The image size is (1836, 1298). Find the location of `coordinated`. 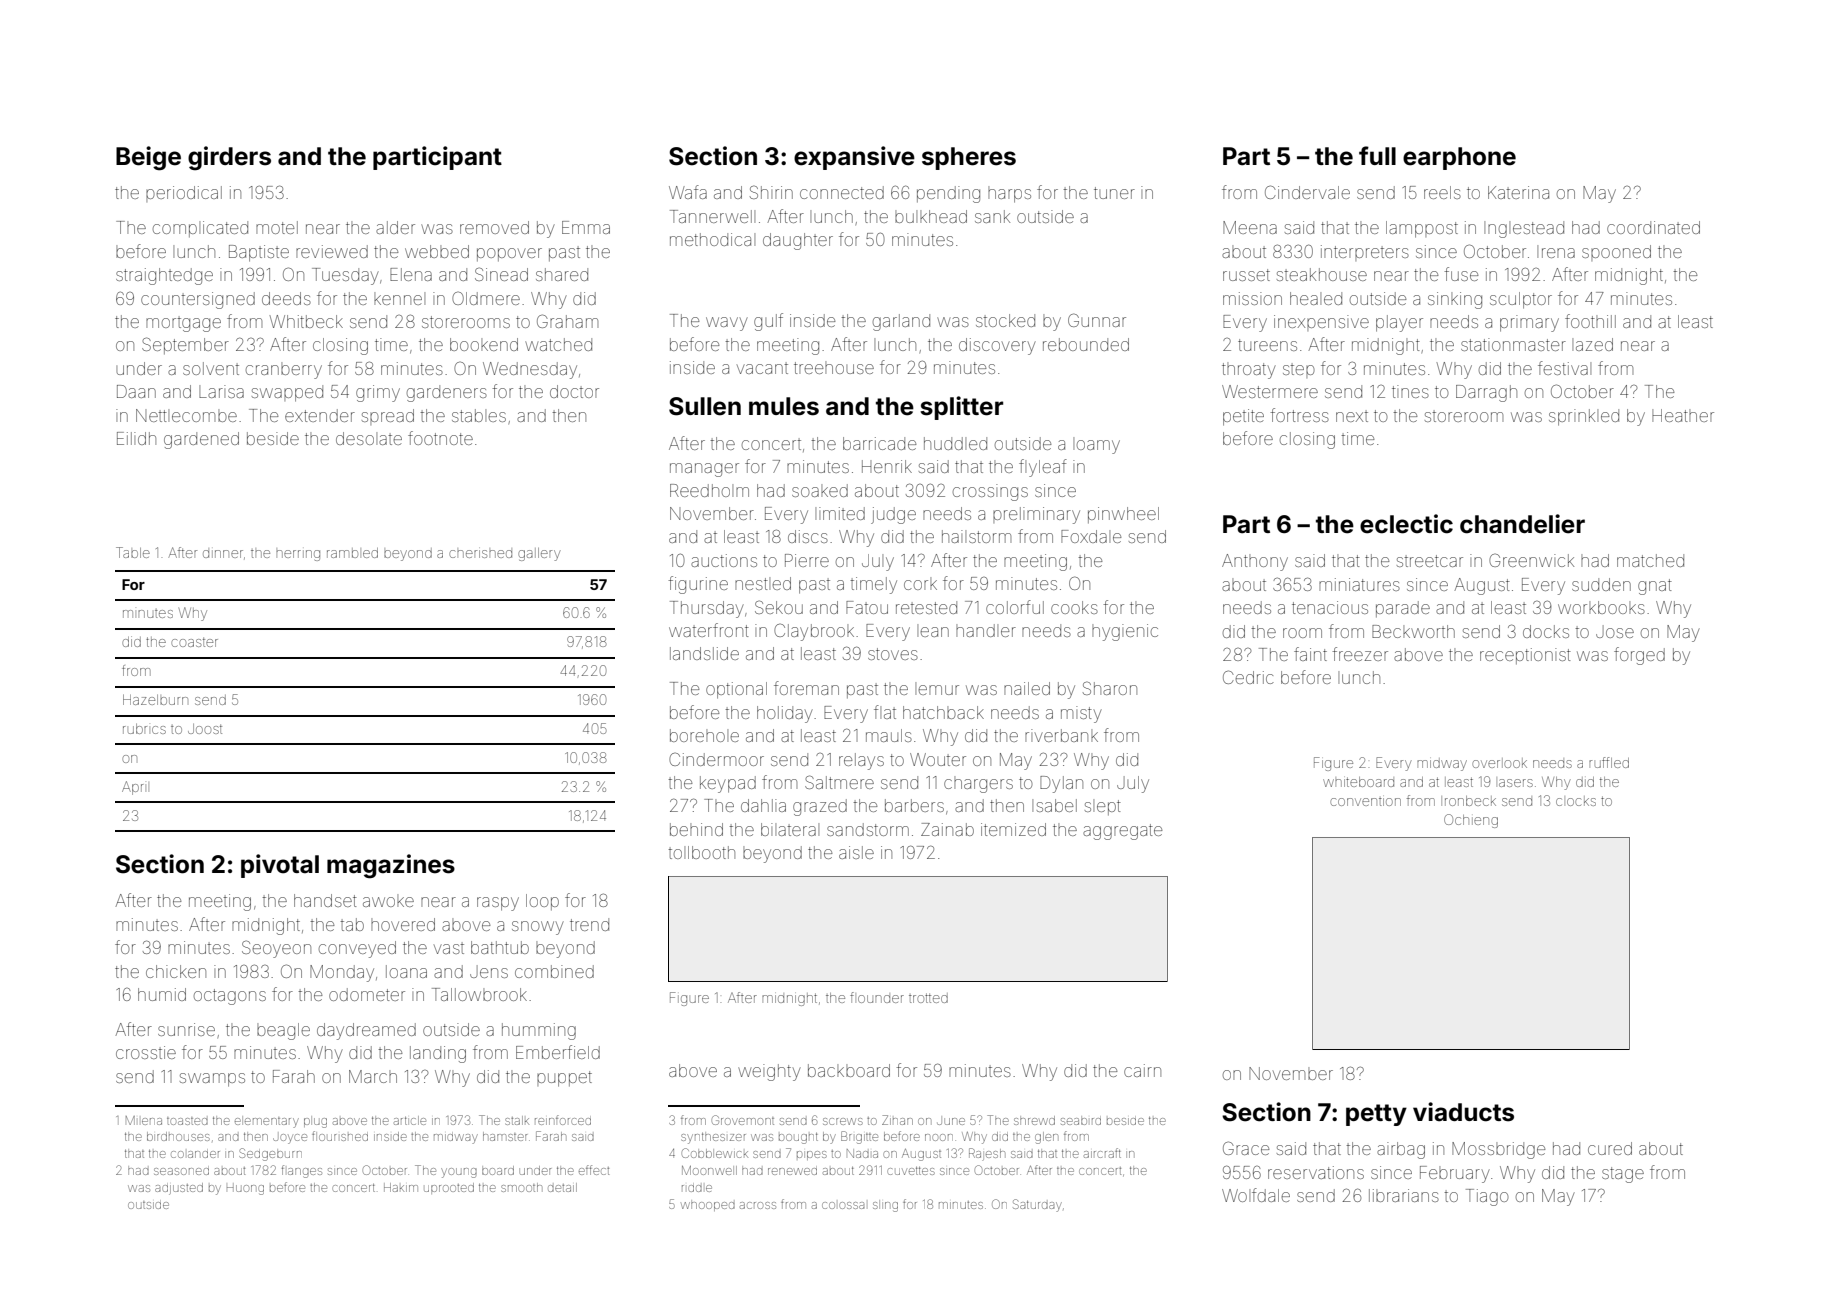

coordinated is located at coordinates (1653, 227).
